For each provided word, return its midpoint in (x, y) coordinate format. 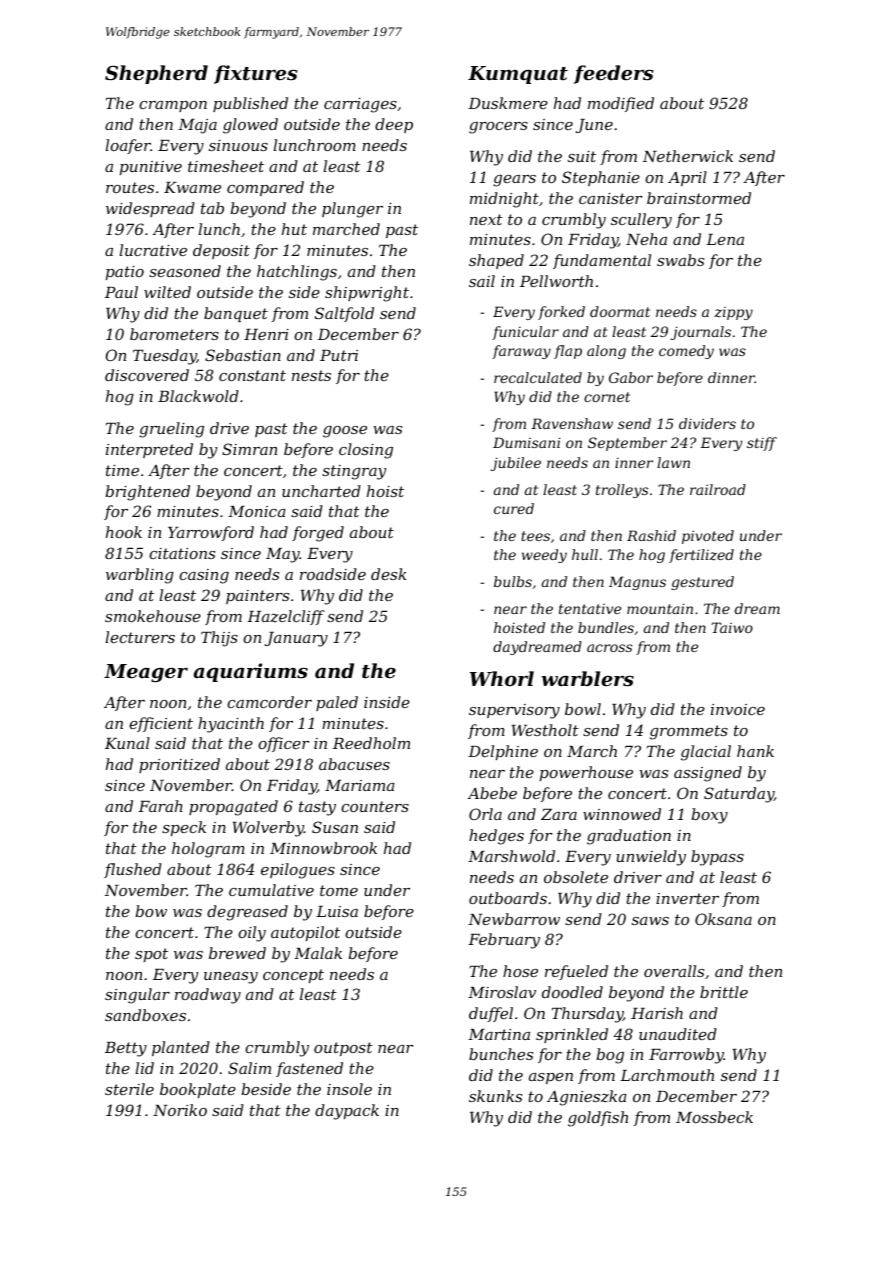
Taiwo (732, 627)
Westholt (545, 730)
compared (265, 188)
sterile (129, 1089)
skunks (495, 1096)
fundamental (602, 261)
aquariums (251, 672)
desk (389, 574)
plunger (352, 210)
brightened (148, 493)
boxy (710, 816)
